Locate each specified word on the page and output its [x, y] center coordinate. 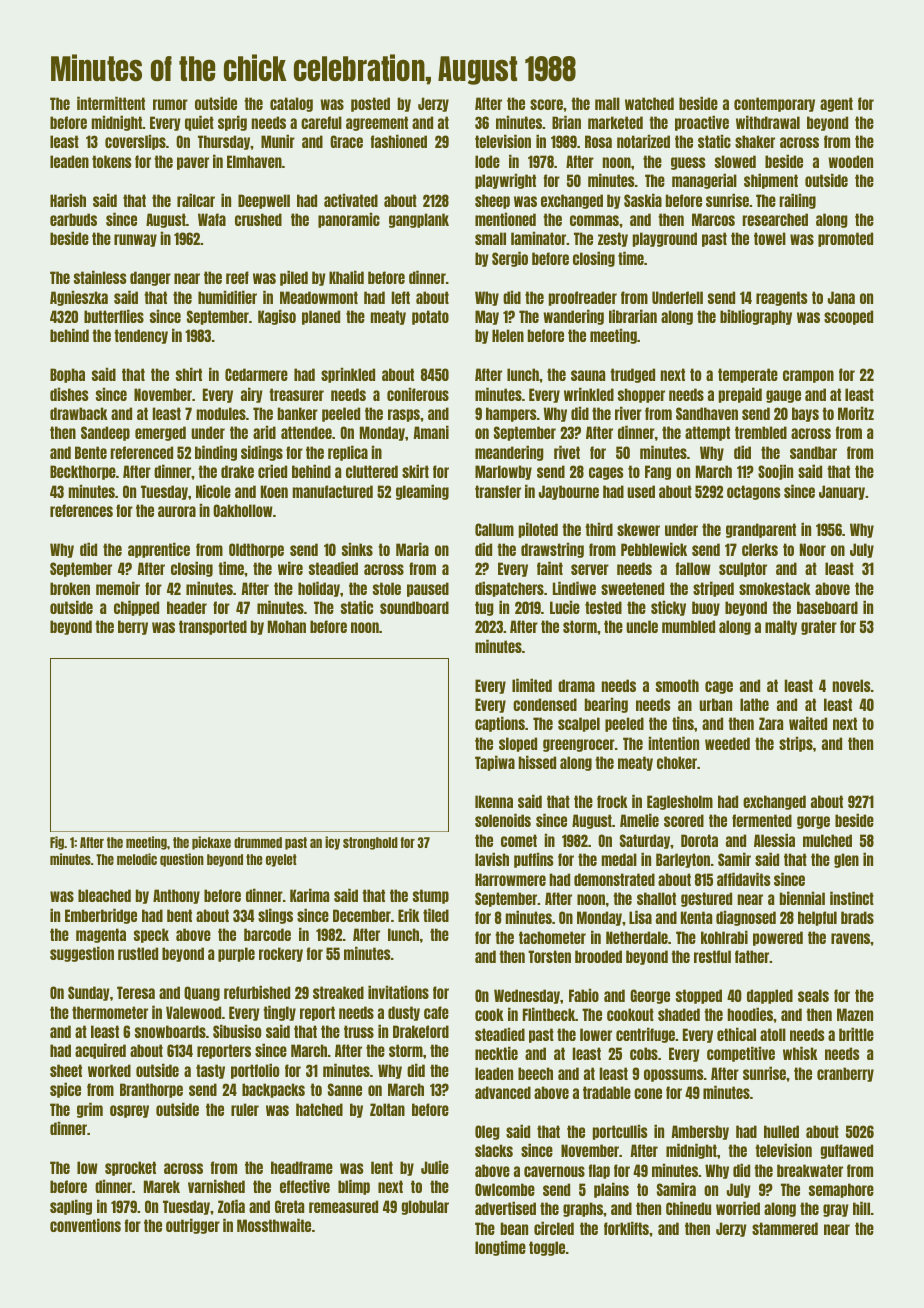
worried [738, 1208]
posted [370, 104]
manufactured [333, 491]
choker [677, 762]
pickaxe [211, 843]
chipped [136, 608]
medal [619, 859]
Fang [658, 472]
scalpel [579, 724]
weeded [727, 743]
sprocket [130, 1168]
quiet [199, 123]
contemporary [774, 104]
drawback [79, 413]
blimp [354, 1187]
